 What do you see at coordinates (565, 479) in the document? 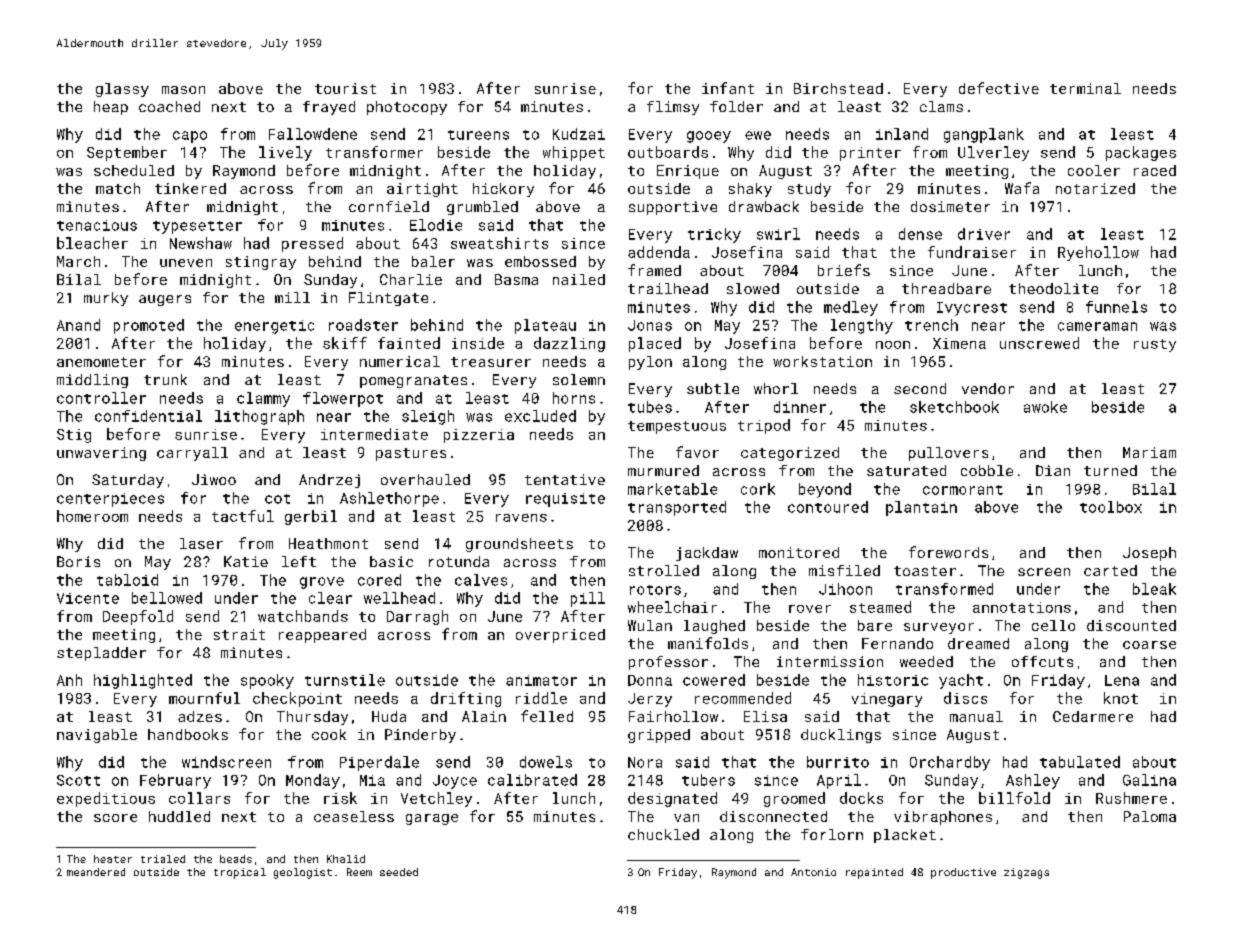
I see `tentative` at bounding box center [565, 479].
